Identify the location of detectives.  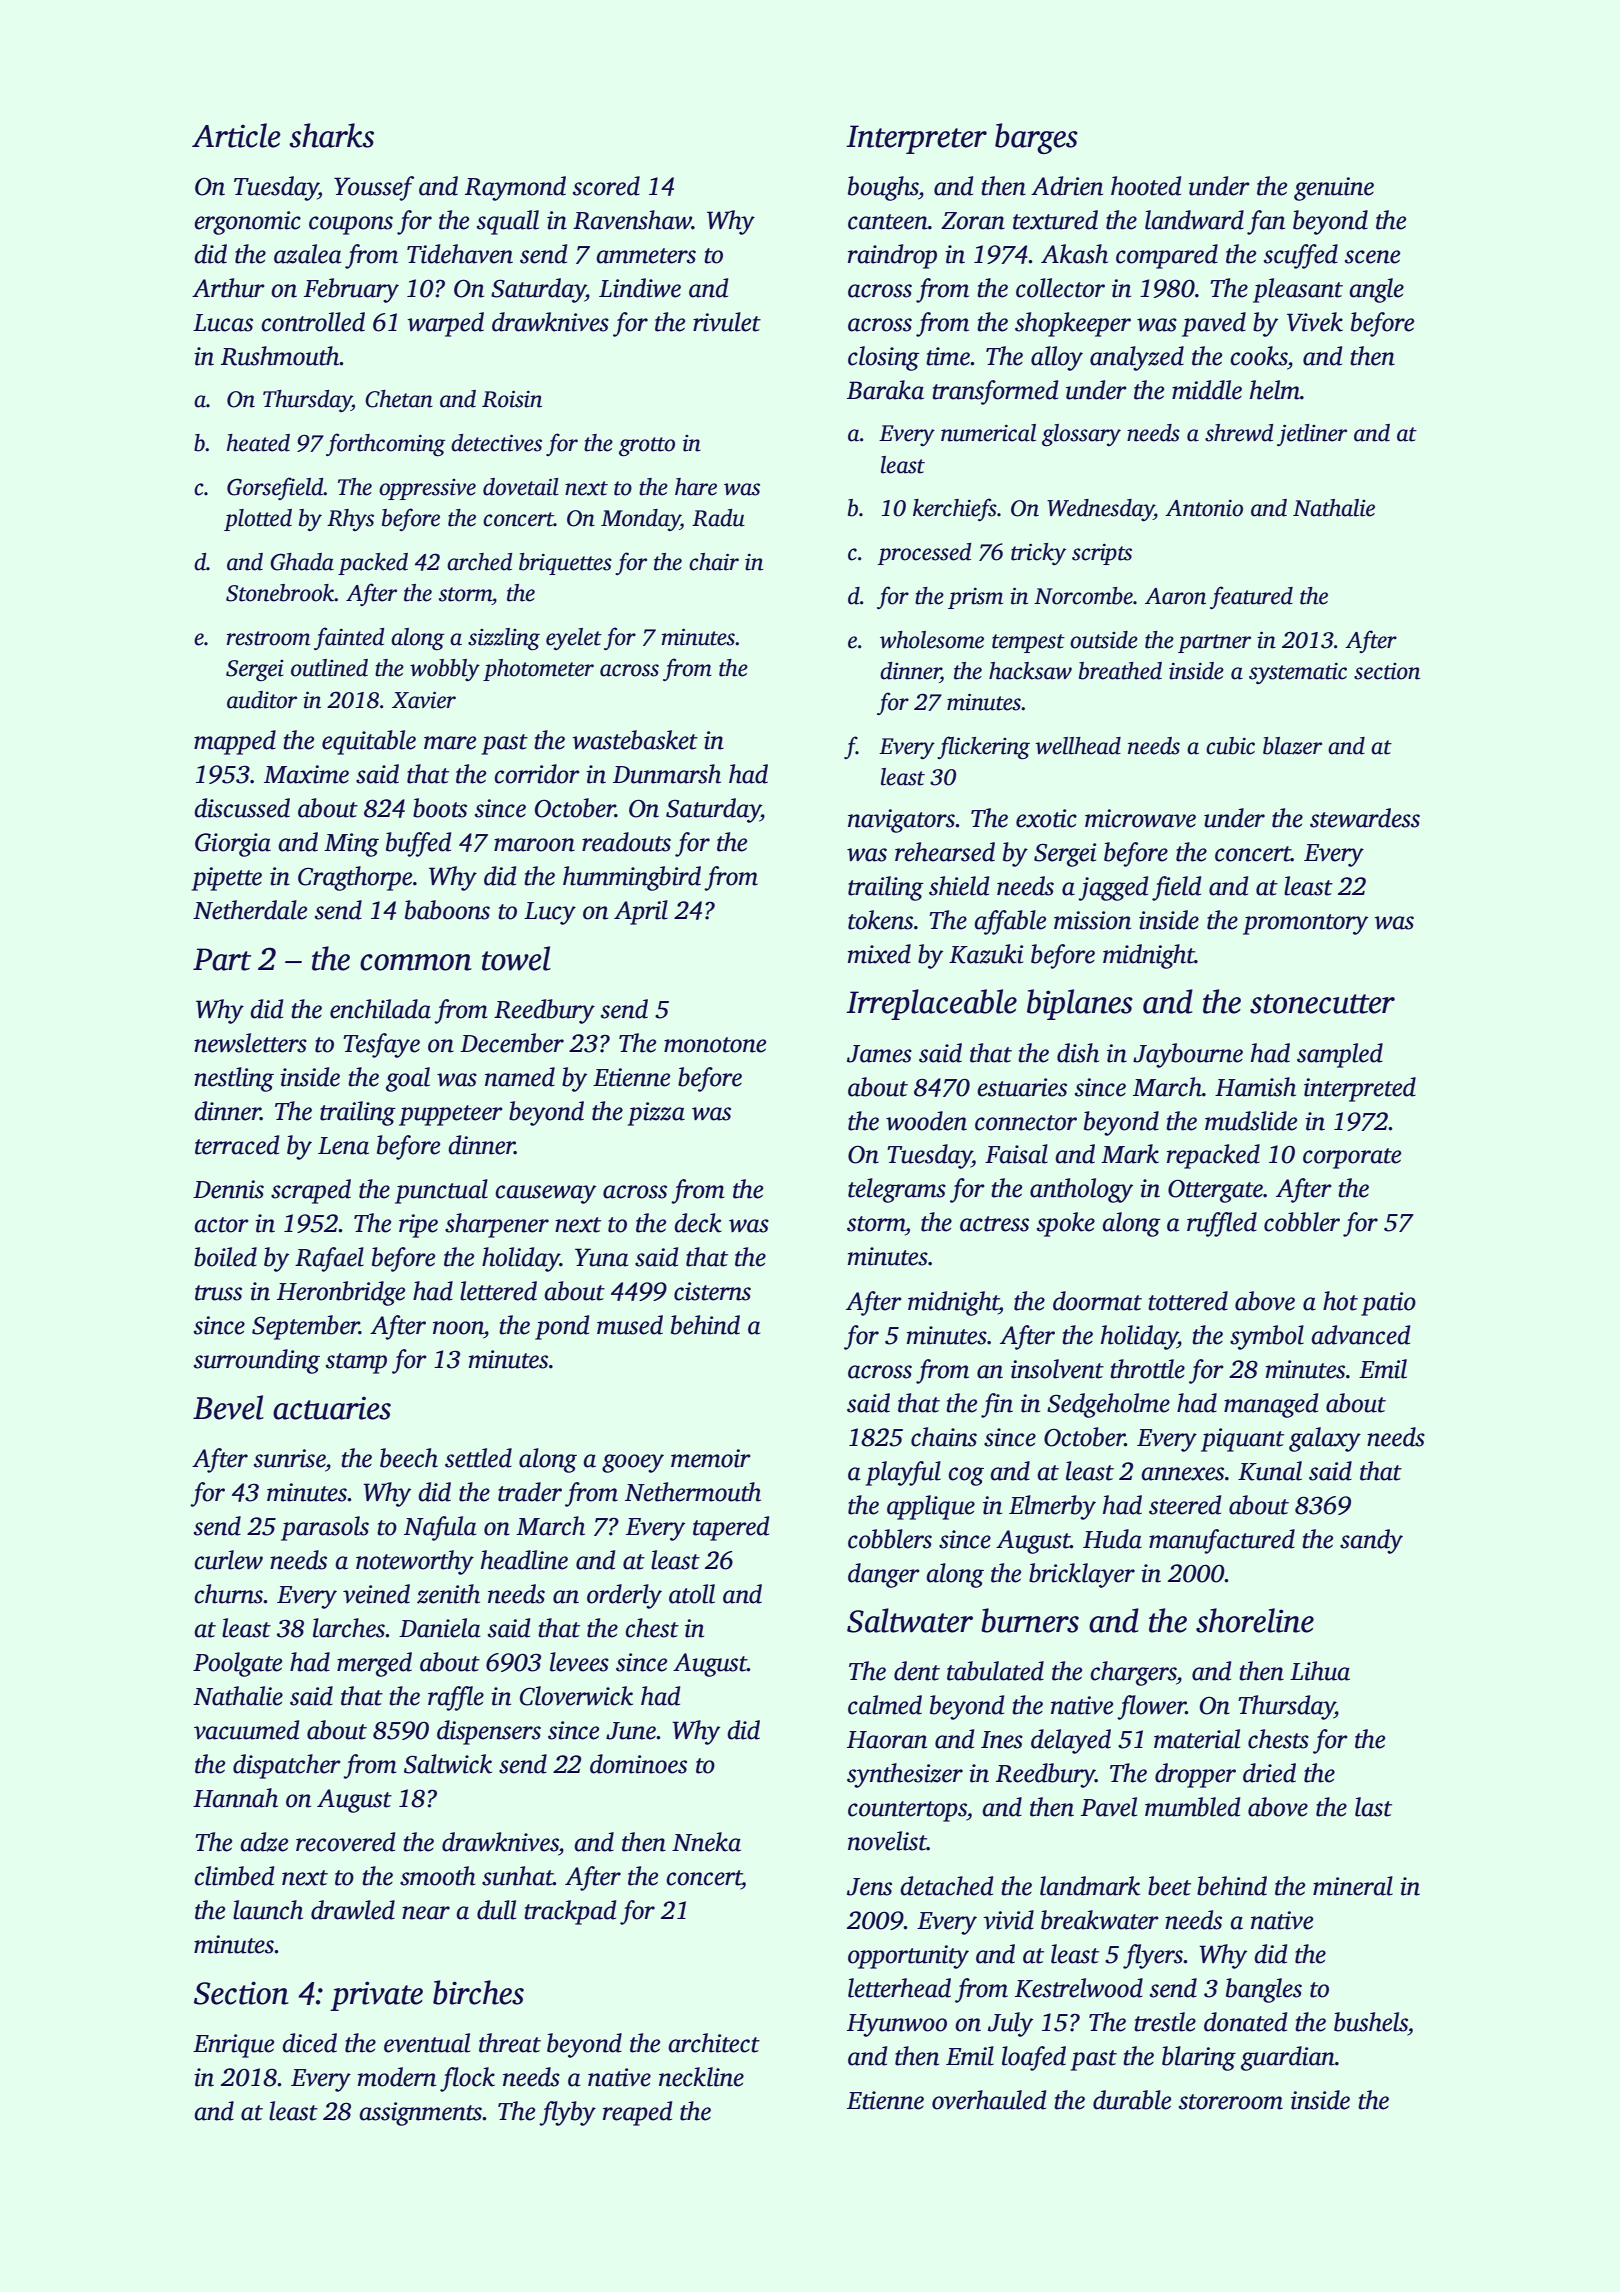
(496, 443).
